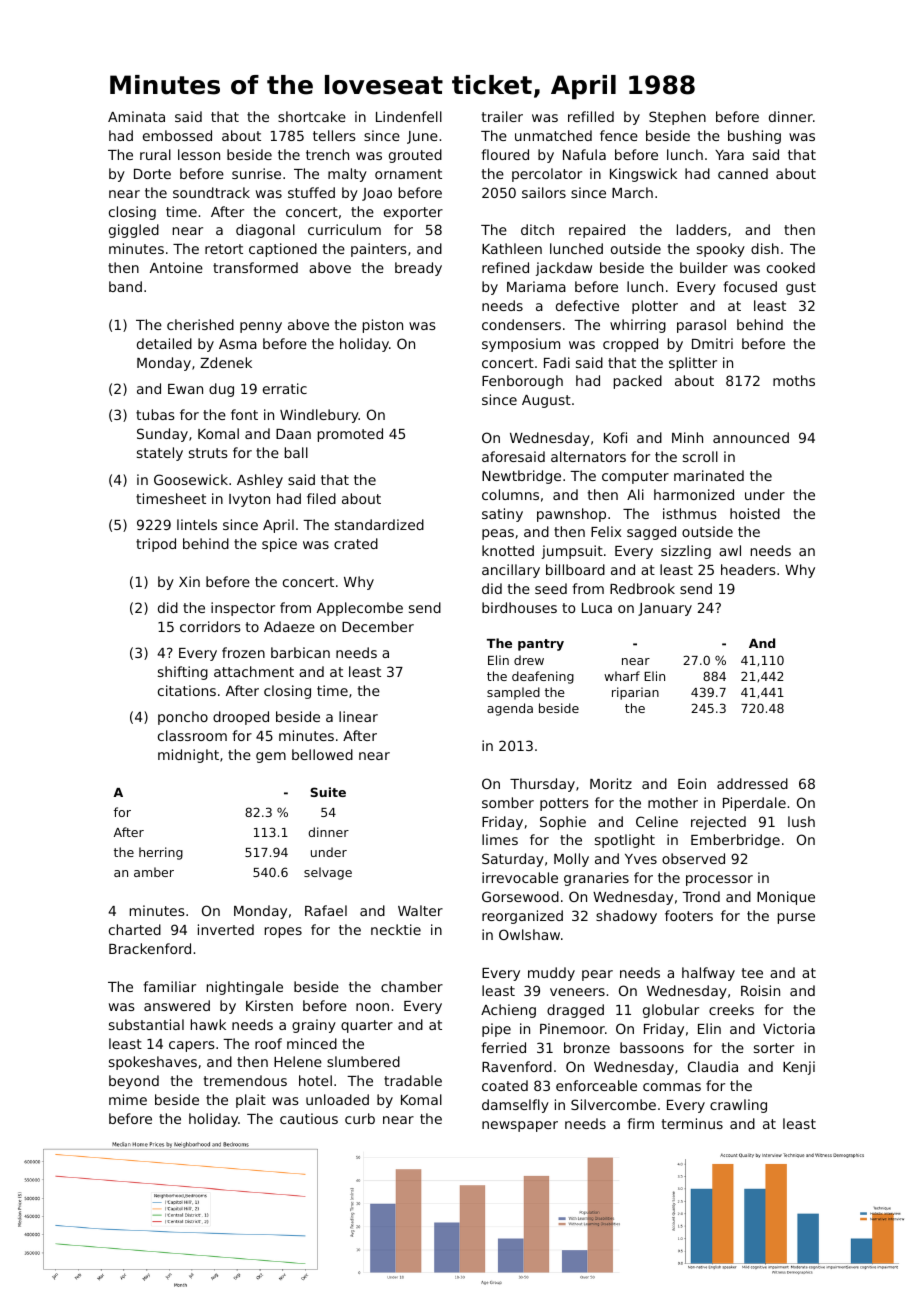 The width and height of the screenshot is (924, 1308). Describe the element at coordinates (520, 1126) in the screenshot. I see `newspaper` at that location.
